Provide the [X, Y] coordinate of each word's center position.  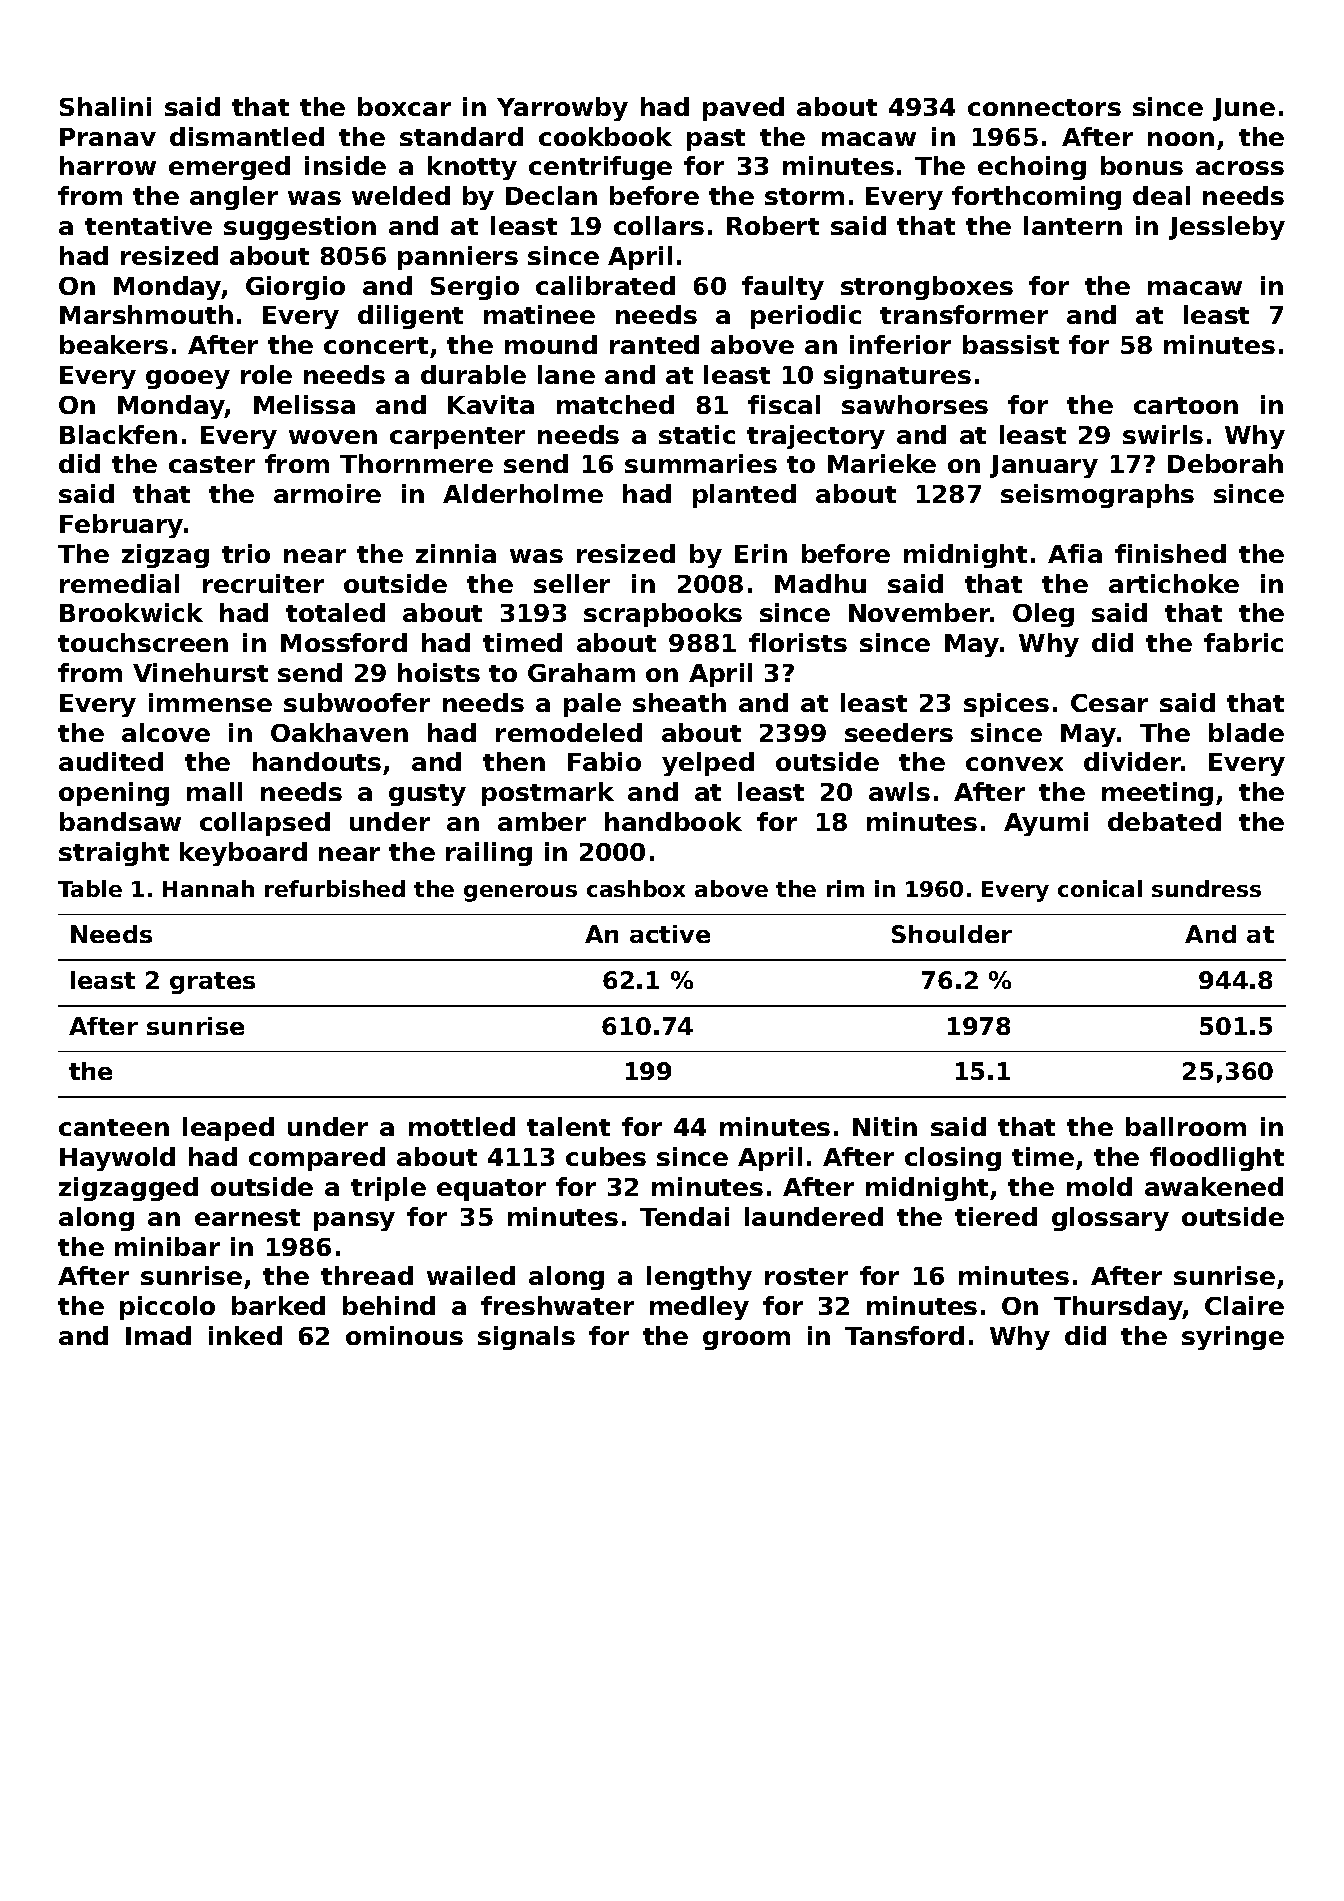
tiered [996, 1216]
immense [210, 702]
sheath [679, 702]
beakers [114, 344]
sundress [1206, 888]
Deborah [1225, 463]
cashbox [636, 888]
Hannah [208, 888]
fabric [1243, 642]
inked [245, 1335]
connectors [1044, 107]
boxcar [404, 106]
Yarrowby [562, 109]
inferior [900, 344]
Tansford [904, 1335]
